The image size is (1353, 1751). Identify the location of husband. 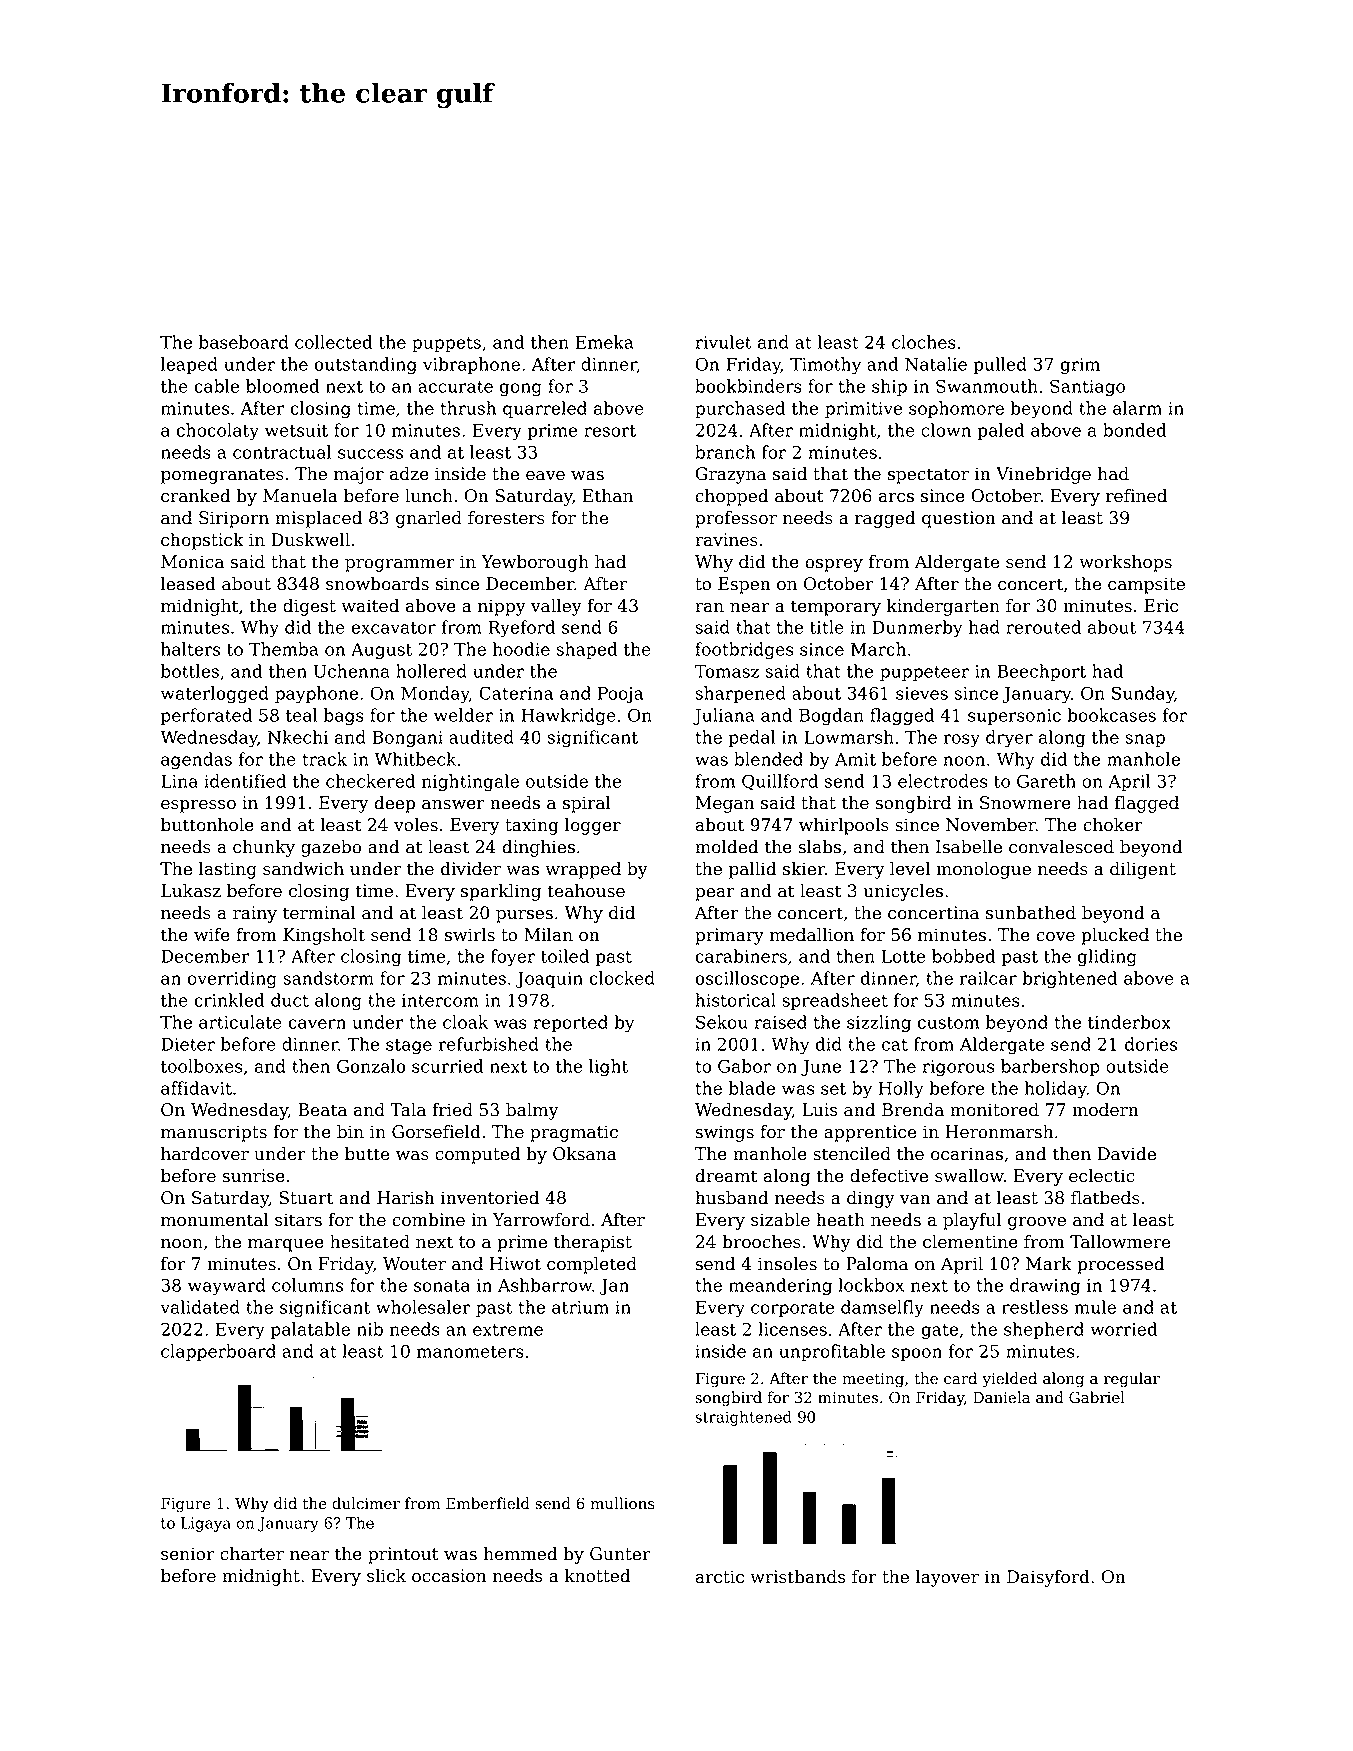
(731, 1198).
